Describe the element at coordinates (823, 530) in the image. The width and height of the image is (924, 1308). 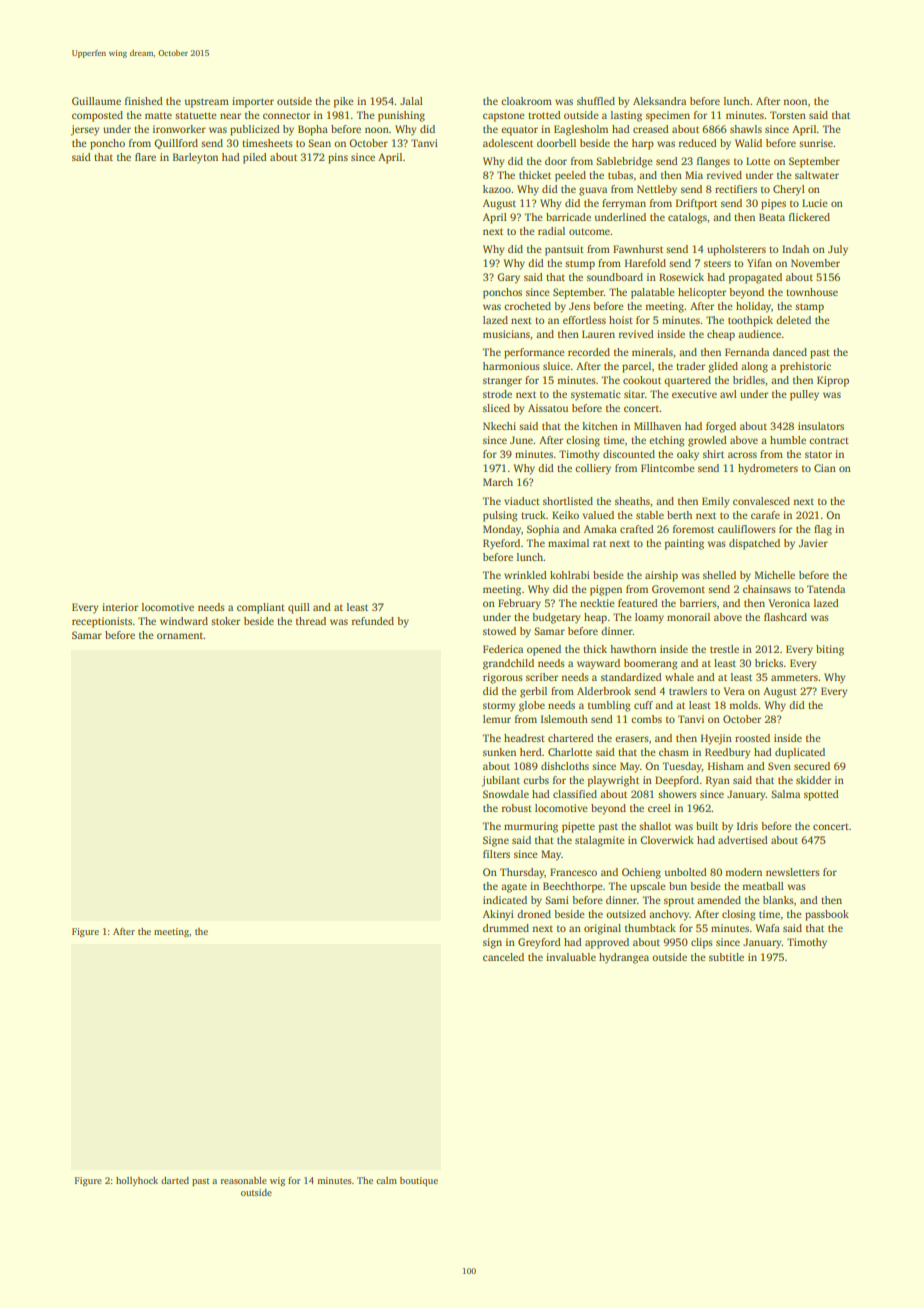
I see `flag` at that location.
